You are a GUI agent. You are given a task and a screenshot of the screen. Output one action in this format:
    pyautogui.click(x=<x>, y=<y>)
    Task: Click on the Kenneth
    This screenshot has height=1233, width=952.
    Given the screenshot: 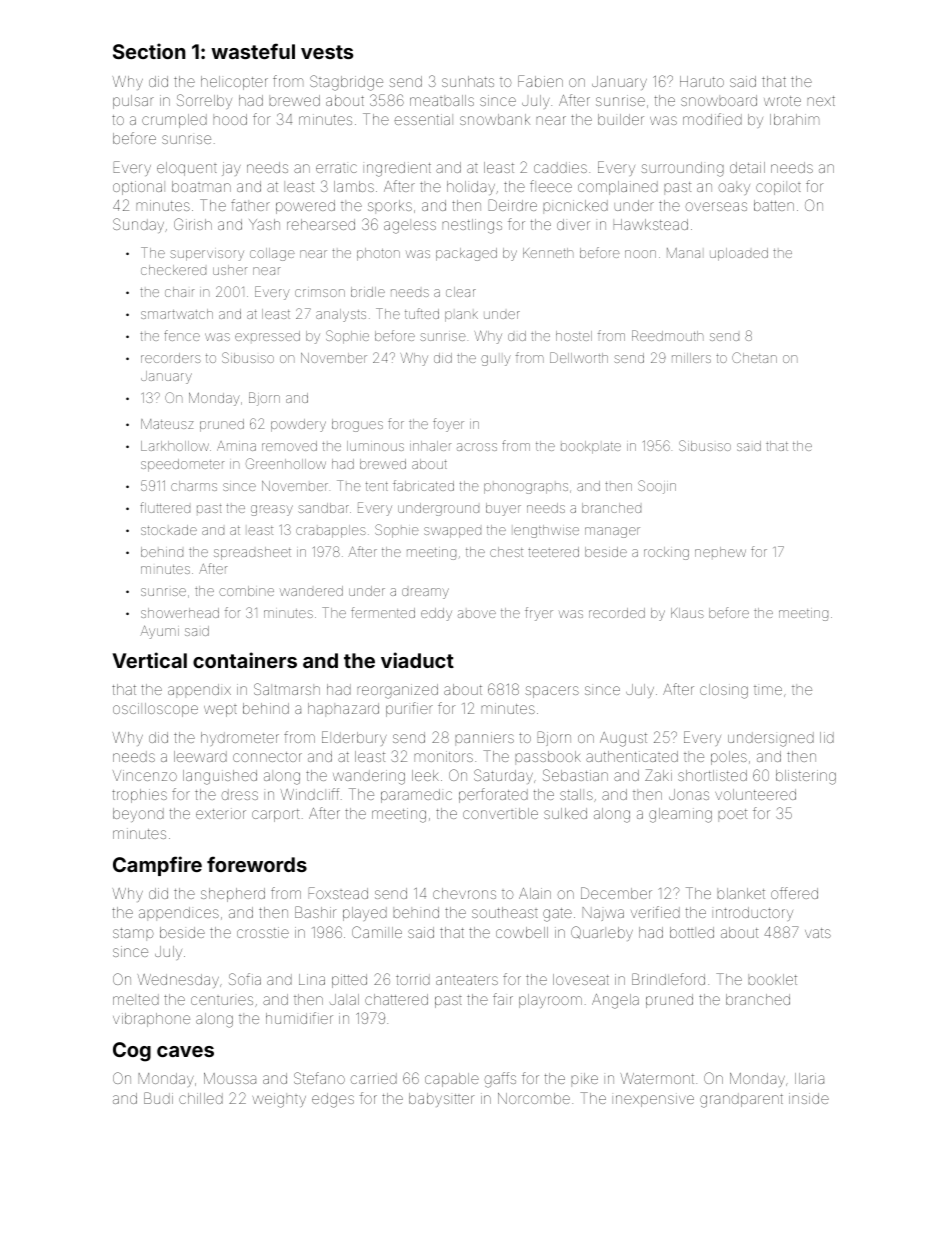 What is the action you would take?
    pyautogui.click(x=548, y=253)
